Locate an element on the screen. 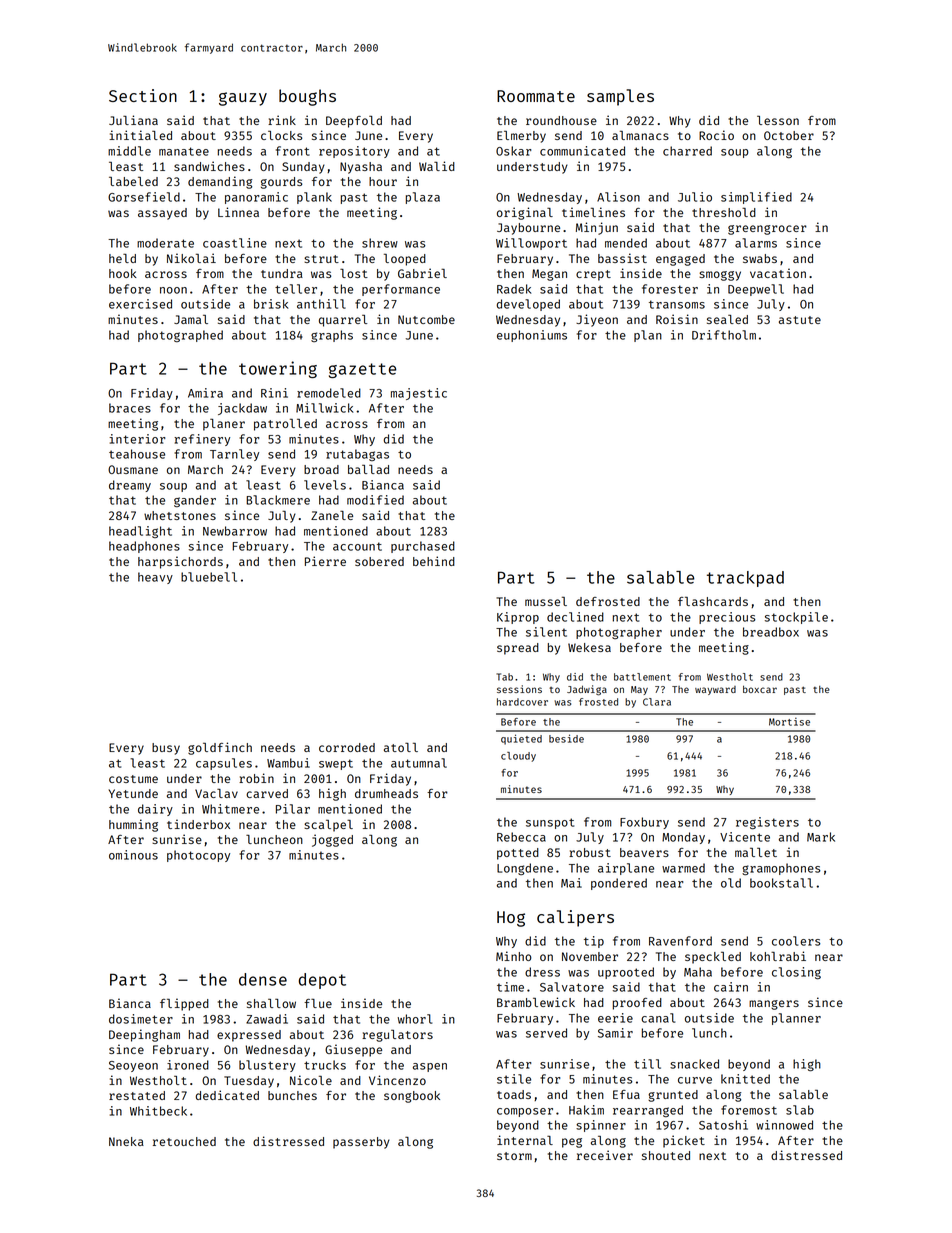  gauzy is located at coordinates (243, 99).
